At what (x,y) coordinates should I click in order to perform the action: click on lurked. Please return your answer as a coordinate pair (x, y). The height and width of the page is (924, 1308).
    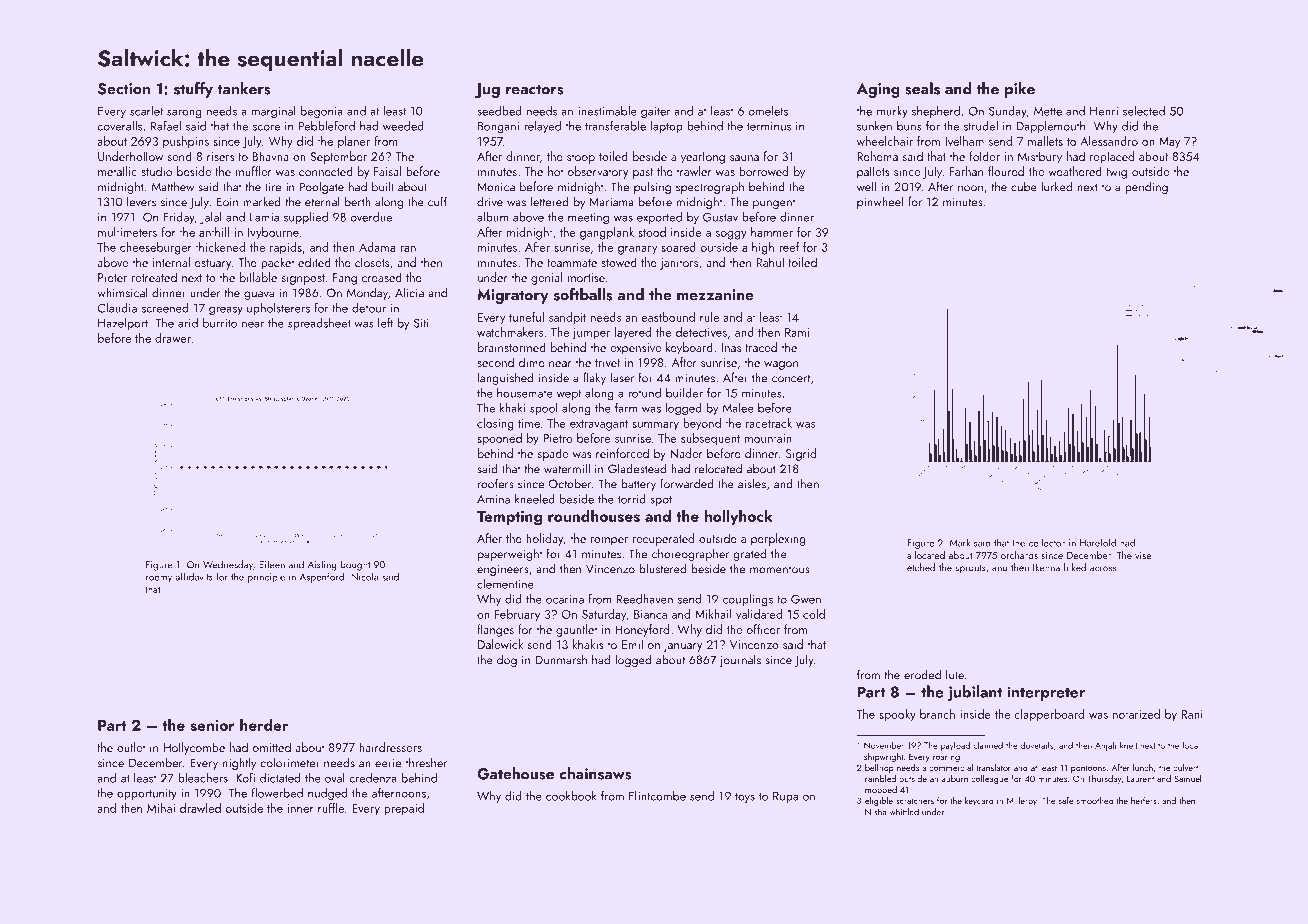
    Looking at the image, I should click on (1056, 186).
